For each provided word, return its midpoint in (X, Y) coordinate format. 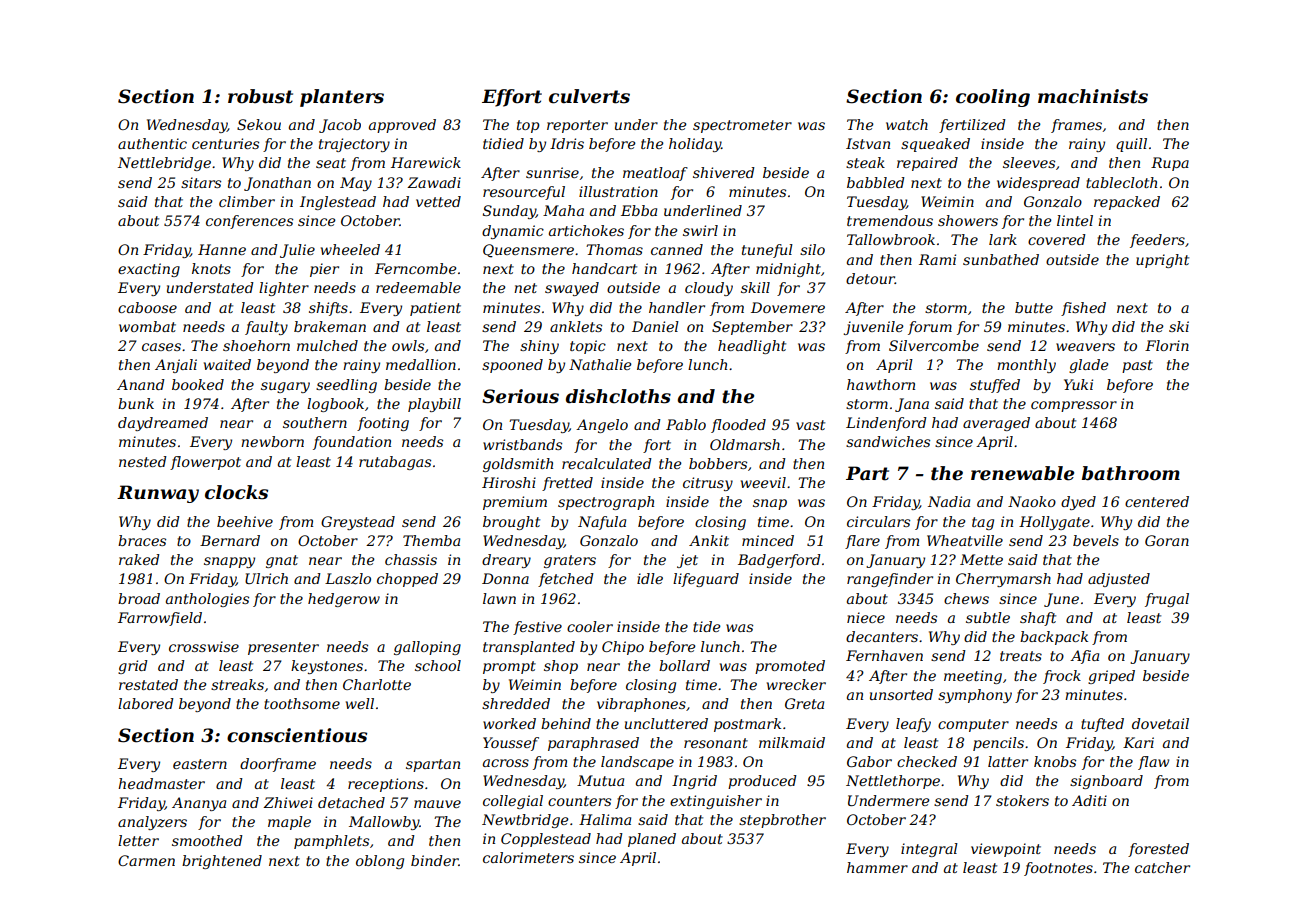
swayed (572, 289)
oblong (380, 862)
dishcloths (618, 396)
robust (260, 96)
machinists (1093, 96)
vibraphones (641, 705)
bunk (136, 403)
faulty (266, 328)
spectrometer (742, 126)
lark (1003, 239)
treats (1021, 656)
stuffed (995, 386)
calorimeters (528, 857)
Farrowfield (160, 619)
